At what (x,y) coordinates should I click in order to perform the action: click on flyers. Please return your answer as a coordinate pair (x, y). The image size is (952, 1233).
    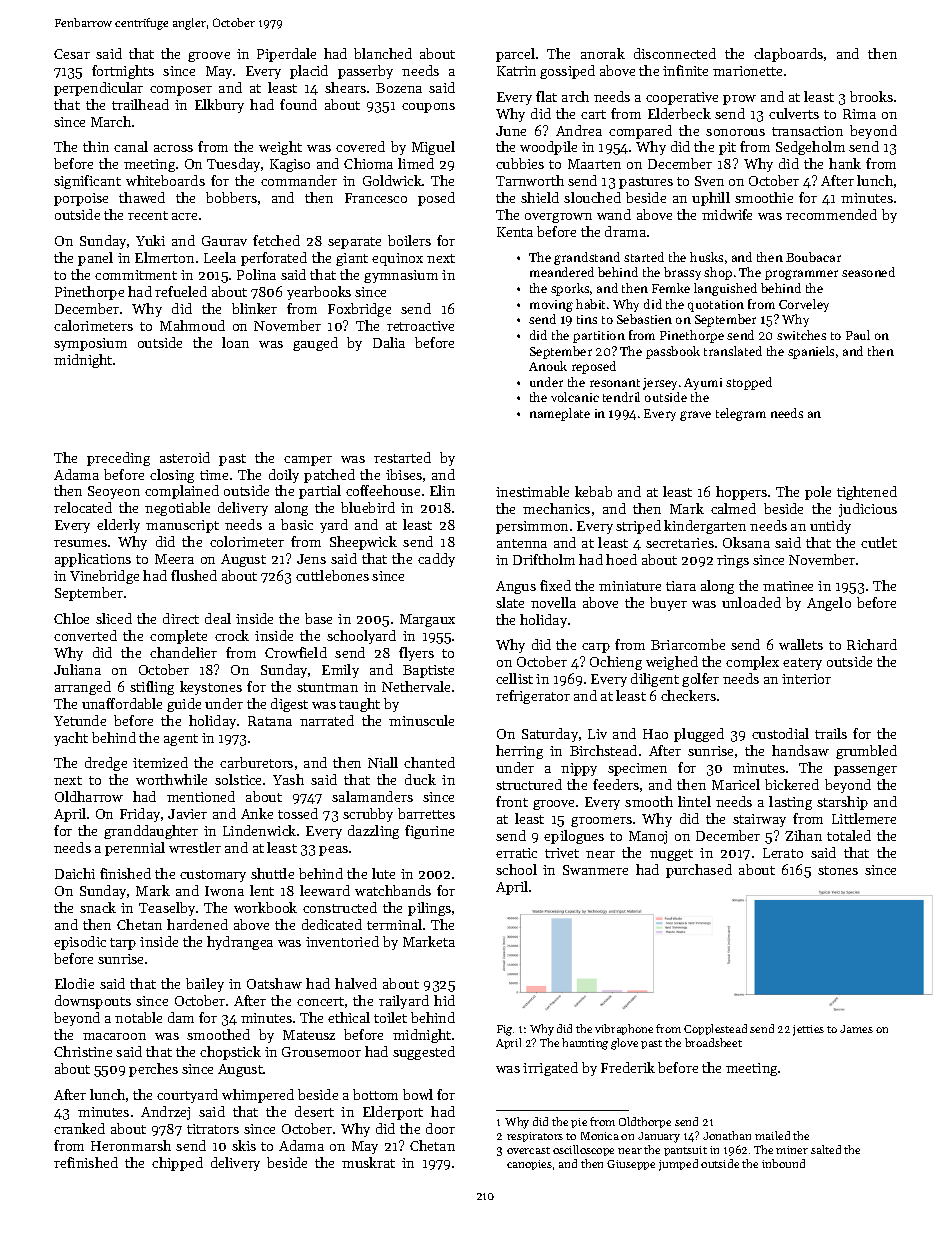
    Looking at the image, I should click on (416, 654).
